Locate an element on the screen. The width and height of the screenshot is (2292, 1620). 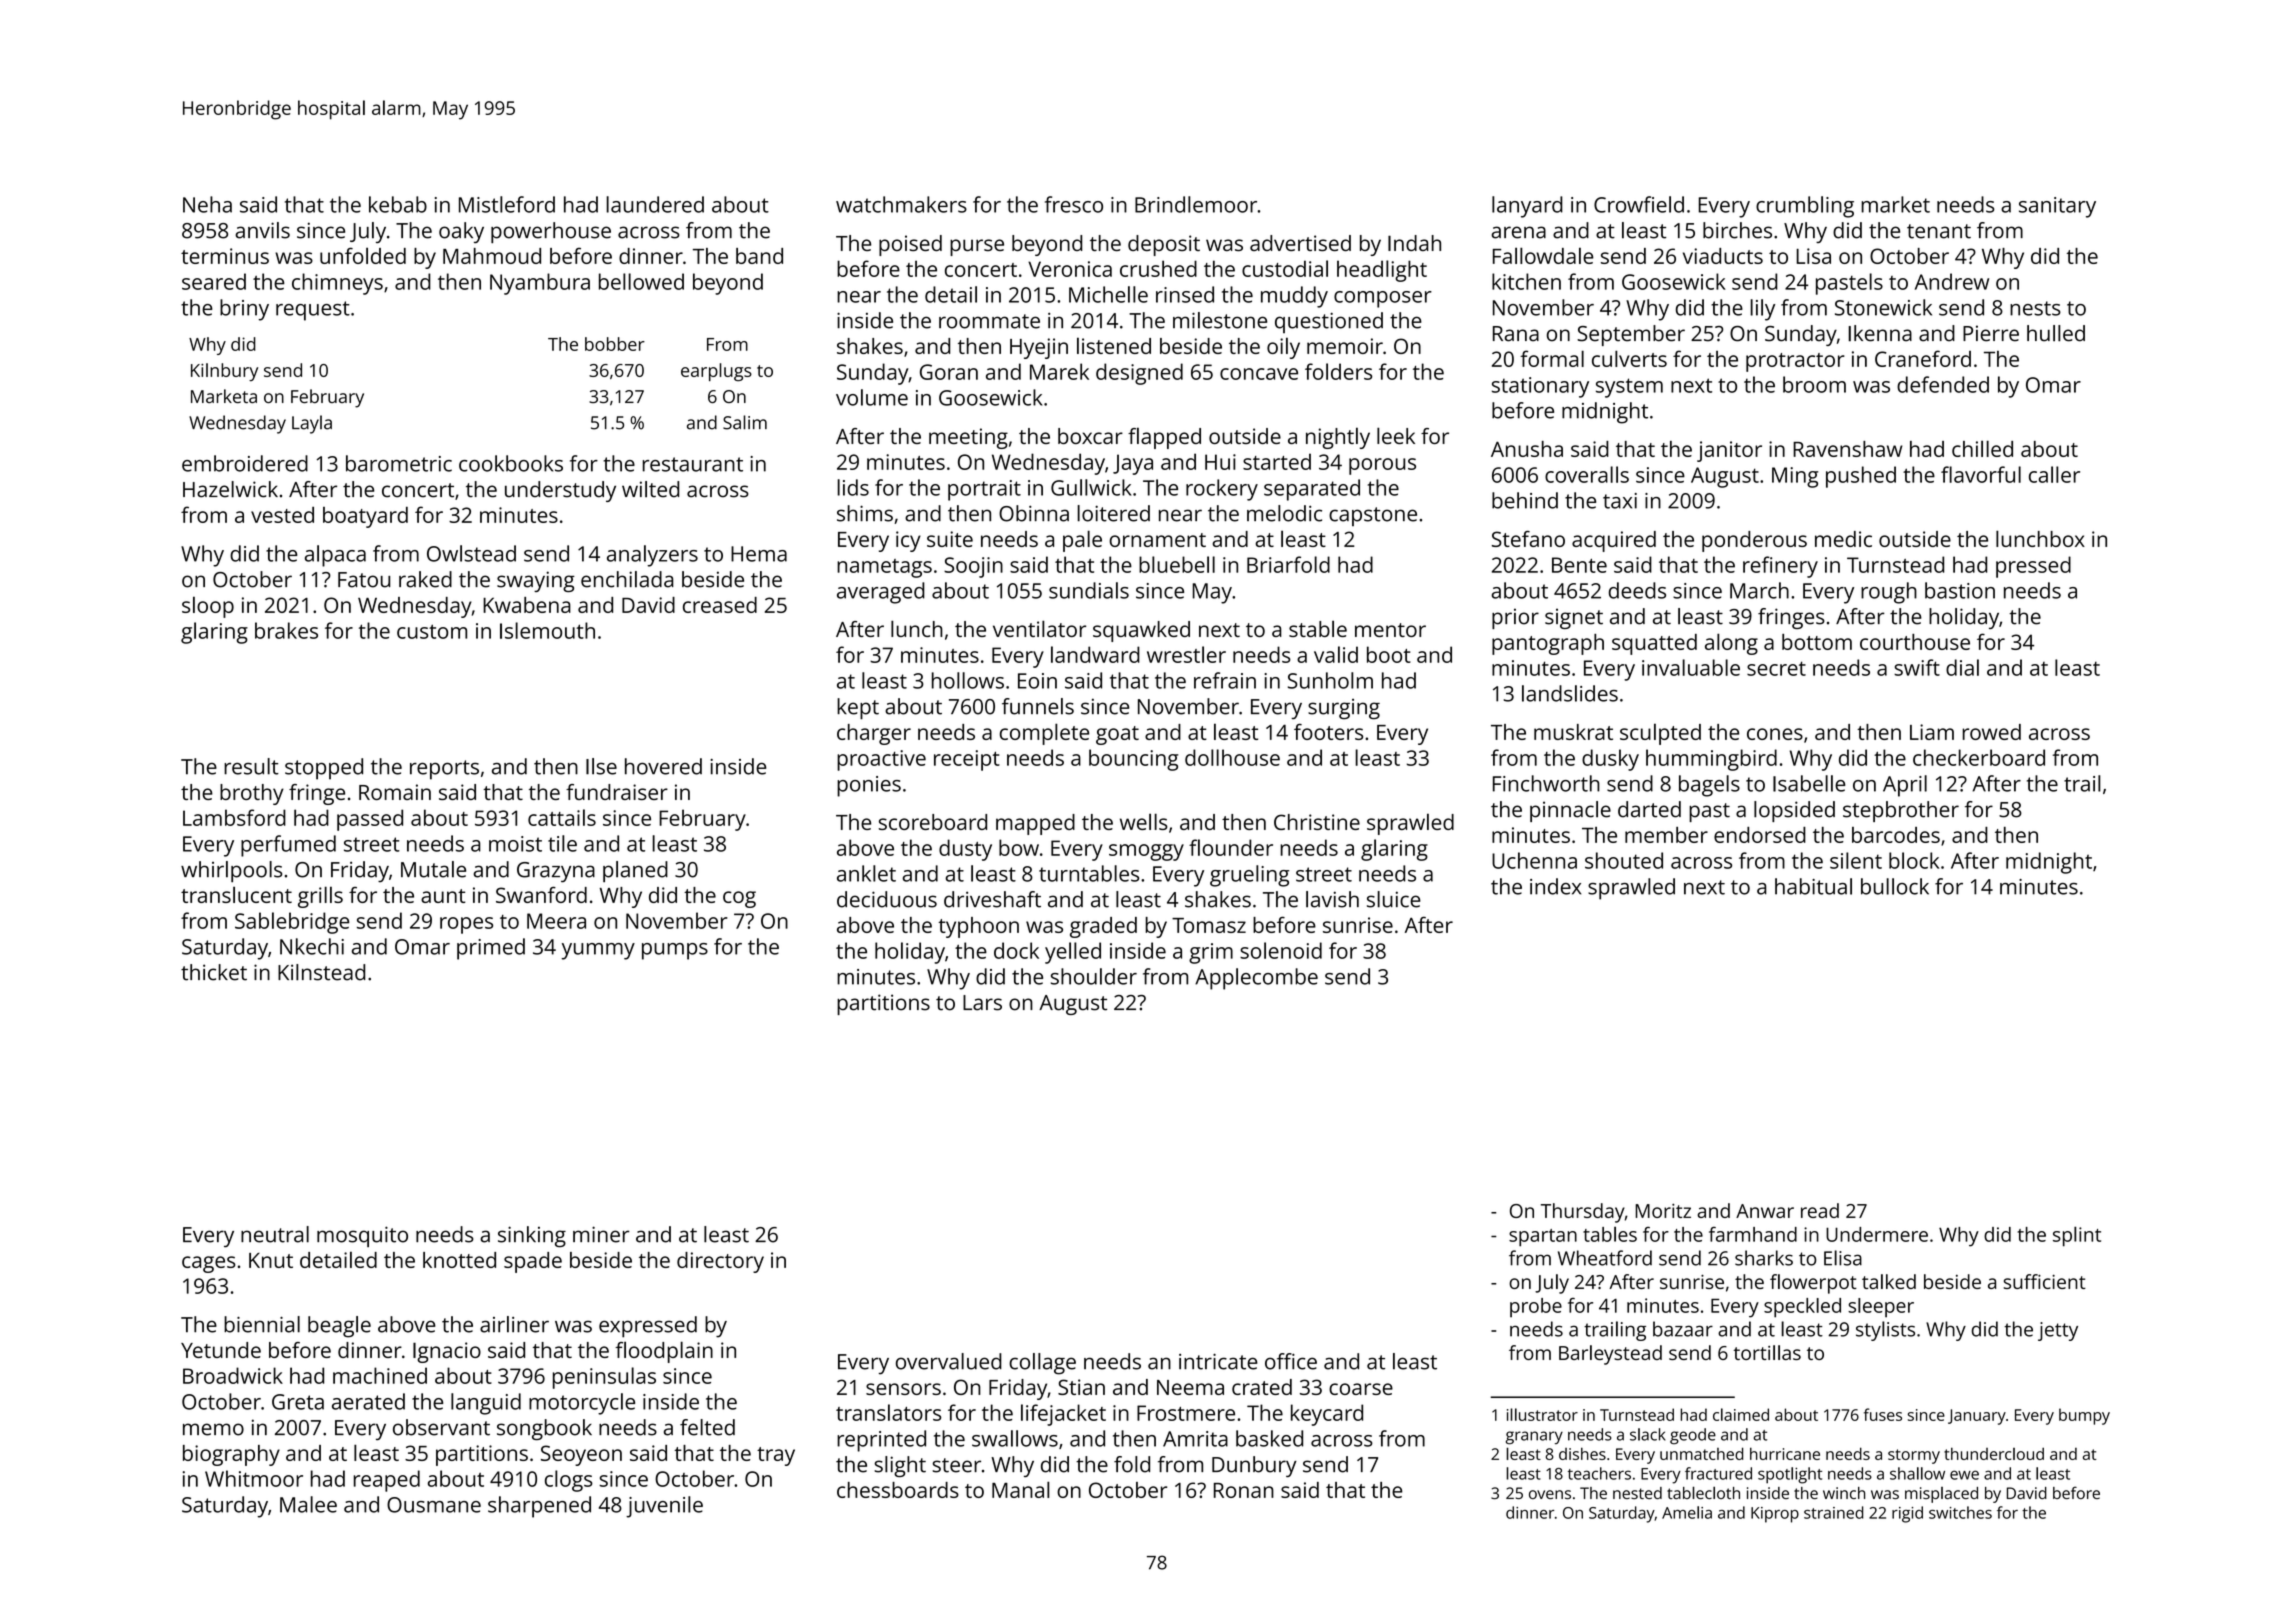
moist is located at coordinates (515, 844).
